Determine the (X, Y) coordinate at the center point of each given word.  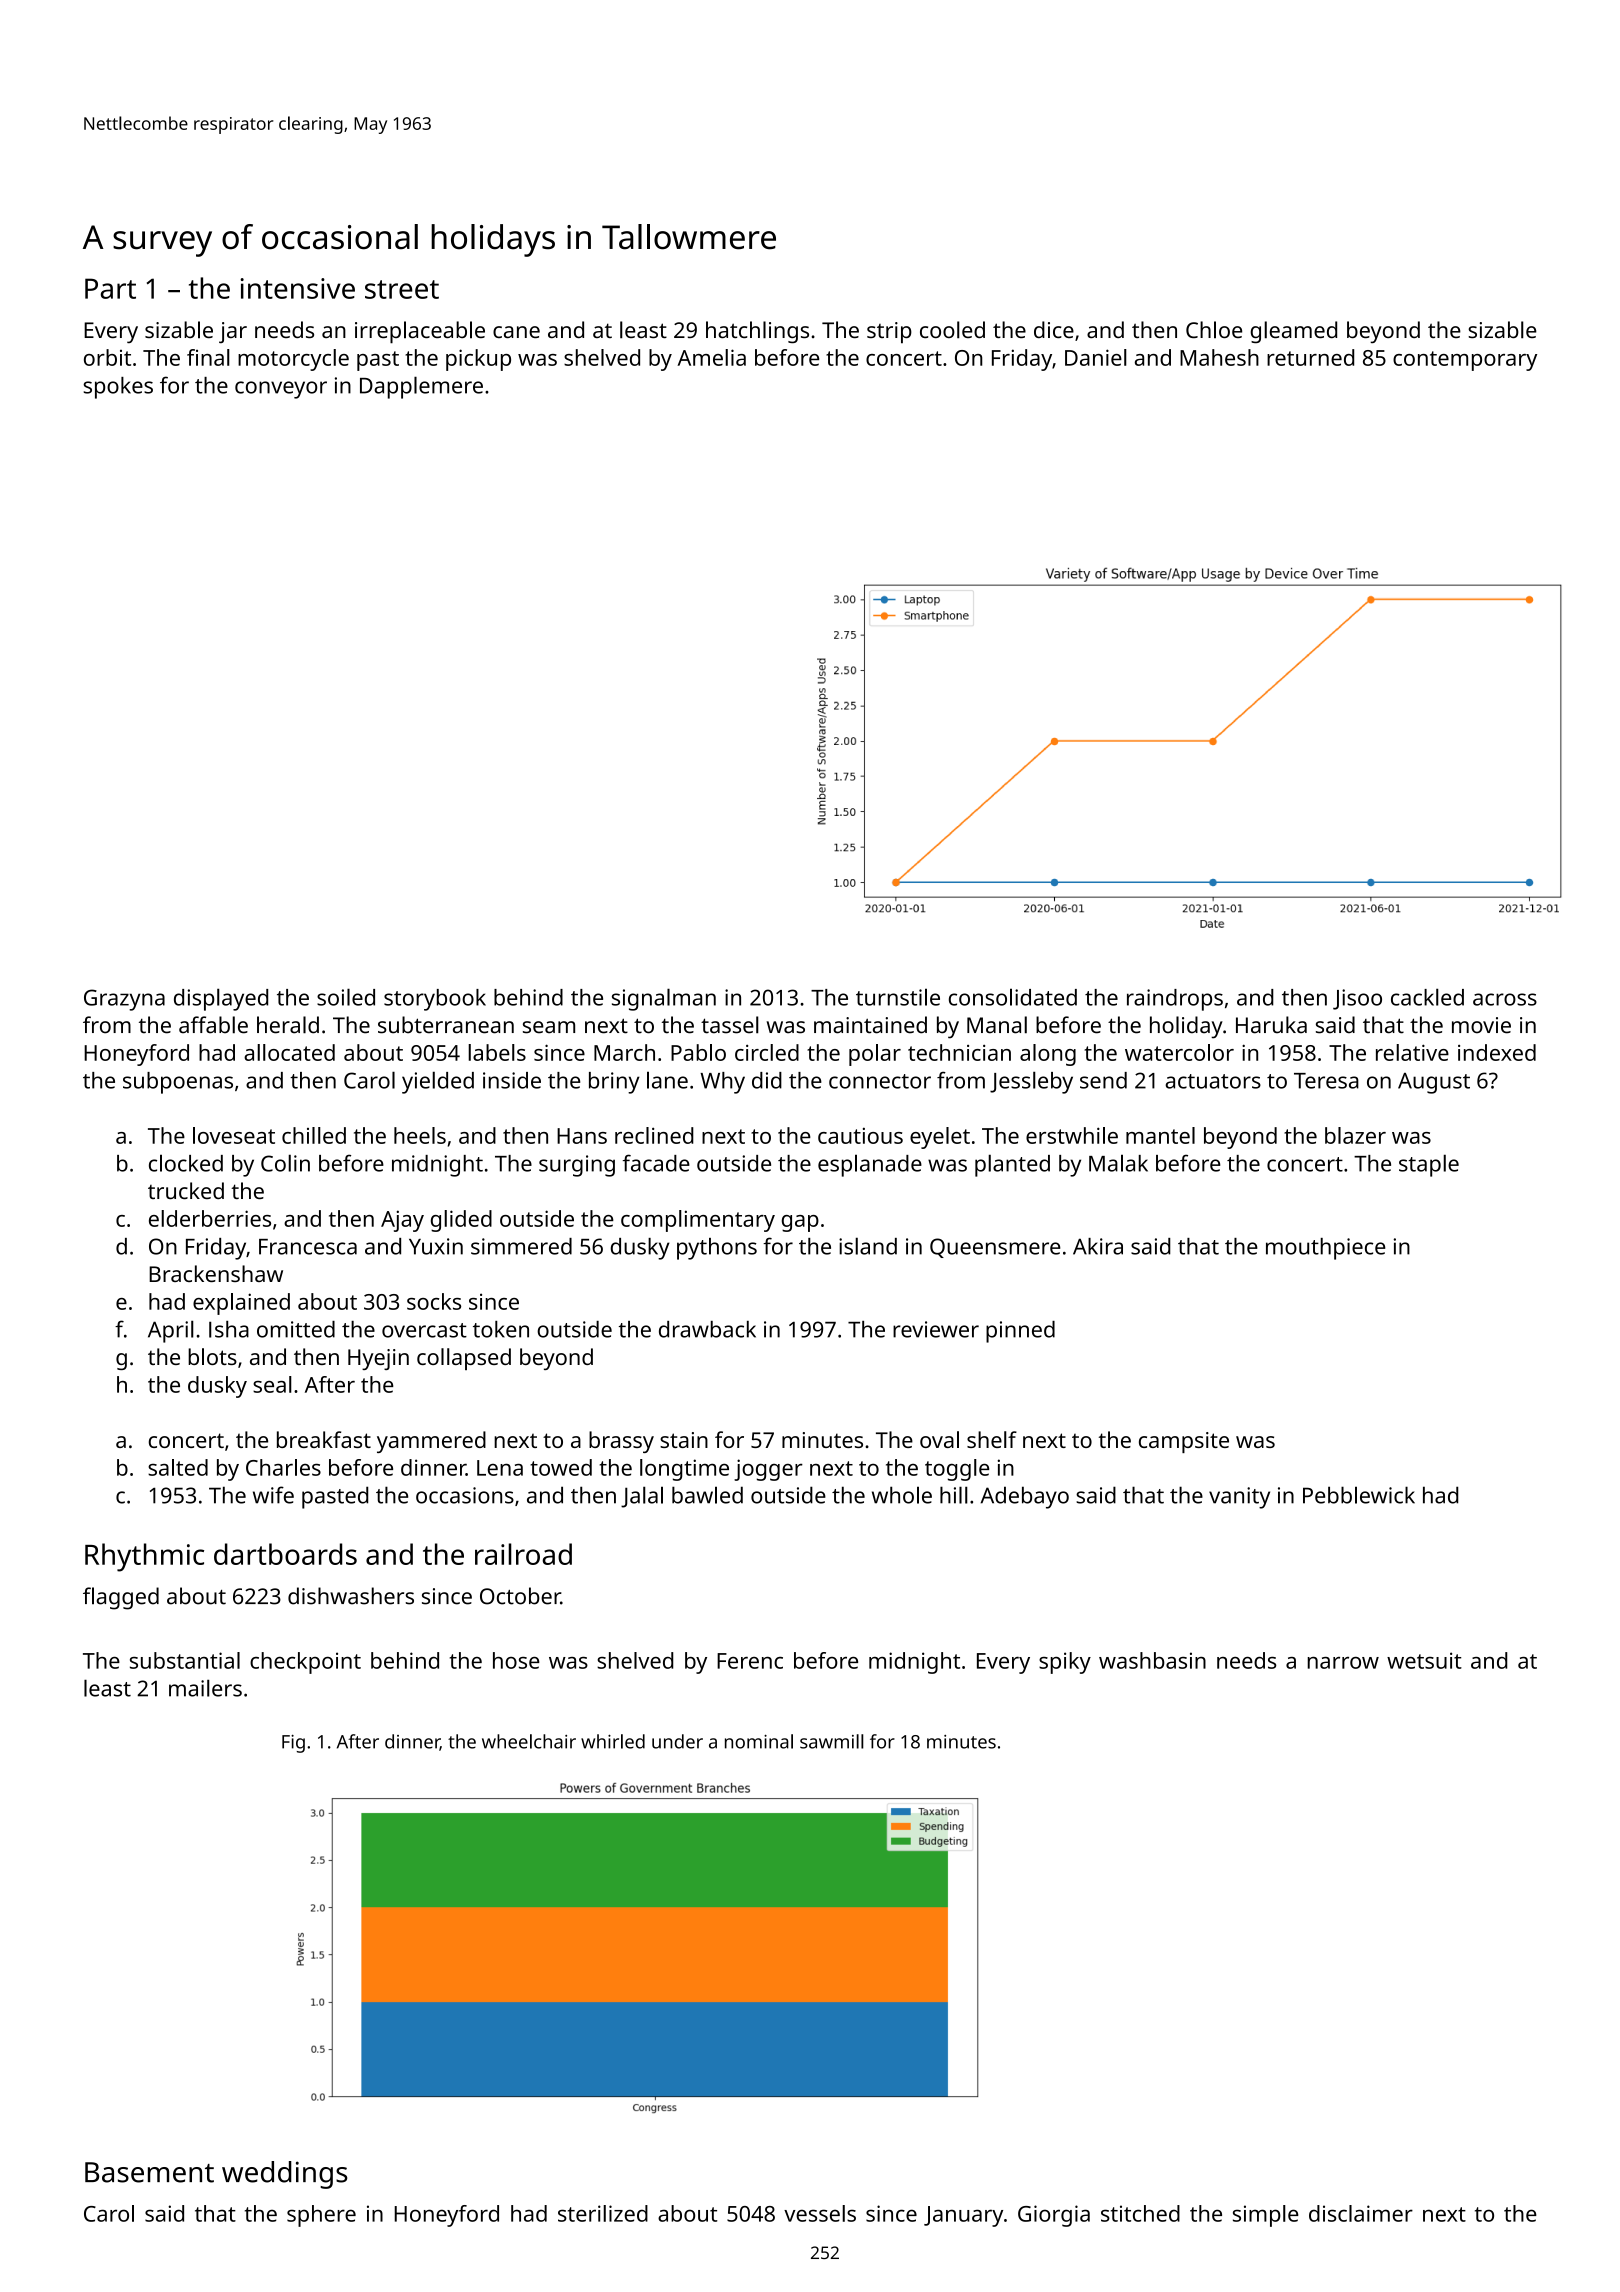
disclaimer (1361, 2213)
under (677, 1741)
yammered (431, 1442)
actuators (1213, 1081)
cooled (952, 330)
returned (1310, 357)
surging (577, 1166)
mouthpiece (1326, 1249)
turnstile (898, 997)
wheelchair (529, 1741)
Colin (285, 1163)
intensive (297, 288)
